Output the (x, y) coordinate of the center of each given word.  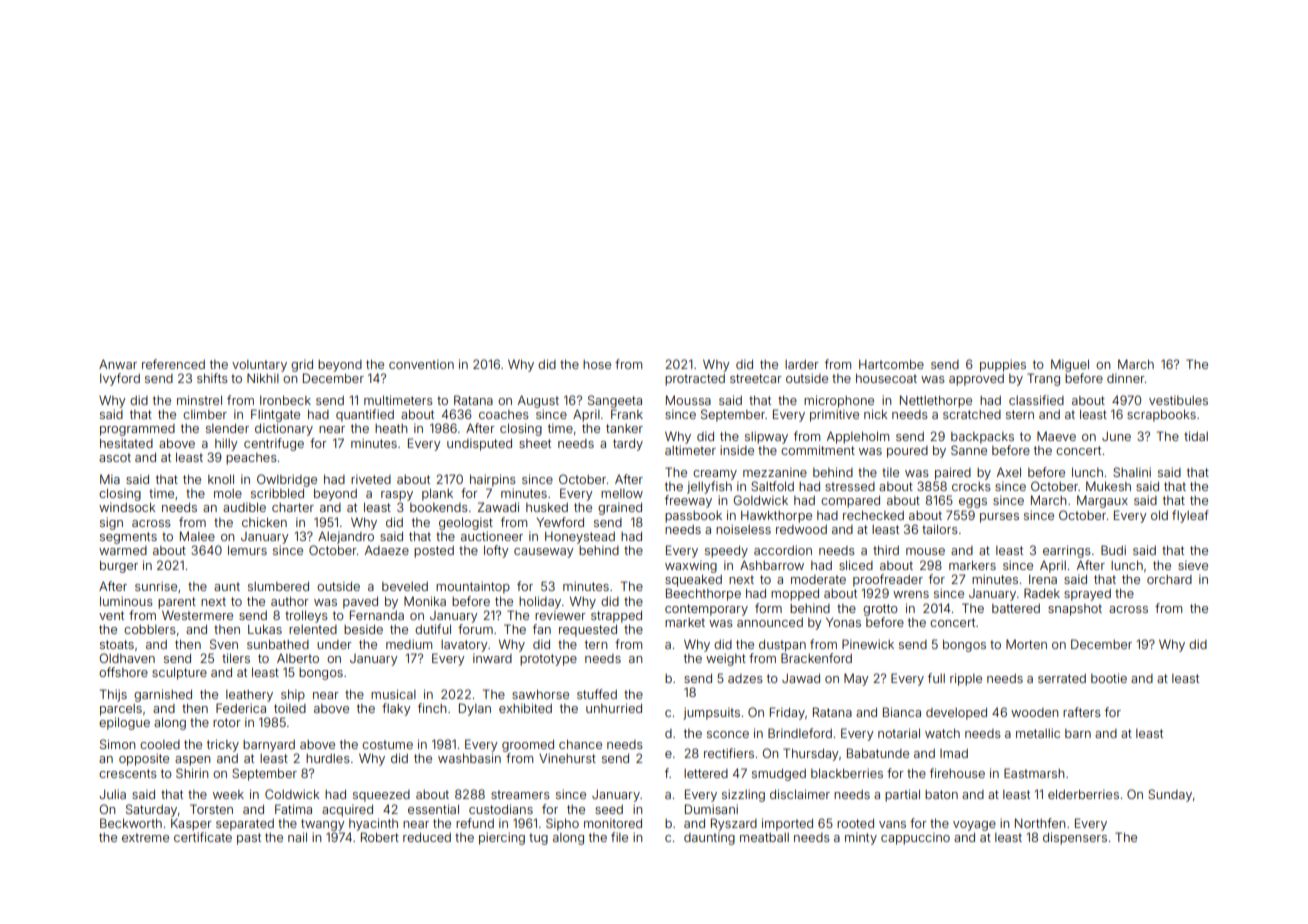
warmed (123, 550)
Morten (1026, 644)
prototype (548, 660)
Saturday (151, 810)
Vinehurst (567, 758)
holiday (540, 602)
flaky (396, 709)
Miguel (1070, 365)
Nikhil (263, 378)
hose (597, 364)
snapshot (1075, 610)
